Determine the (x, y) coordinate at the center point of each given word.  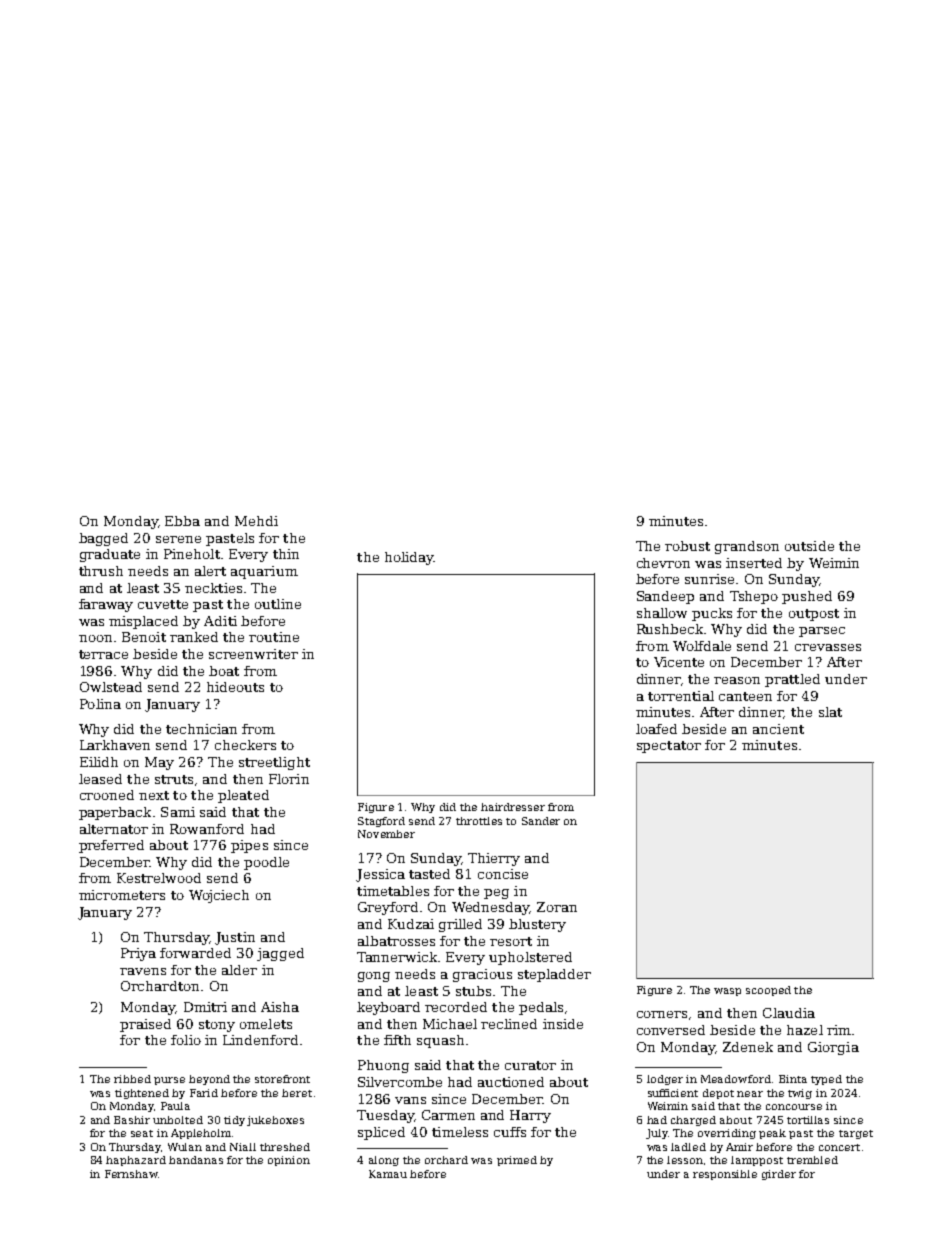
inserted (754, 563)
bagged (103, 539)
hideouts (235, 687)
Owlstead (111, 687)
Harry (530, 1116)
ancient (778, 729)
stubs (473, 991)
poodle (266, 863)
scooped (768, 991)
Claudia (789, 1013)
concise (503, 874)
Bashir (132, 1120)
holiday (409, 558)
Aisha (280, 1007)
